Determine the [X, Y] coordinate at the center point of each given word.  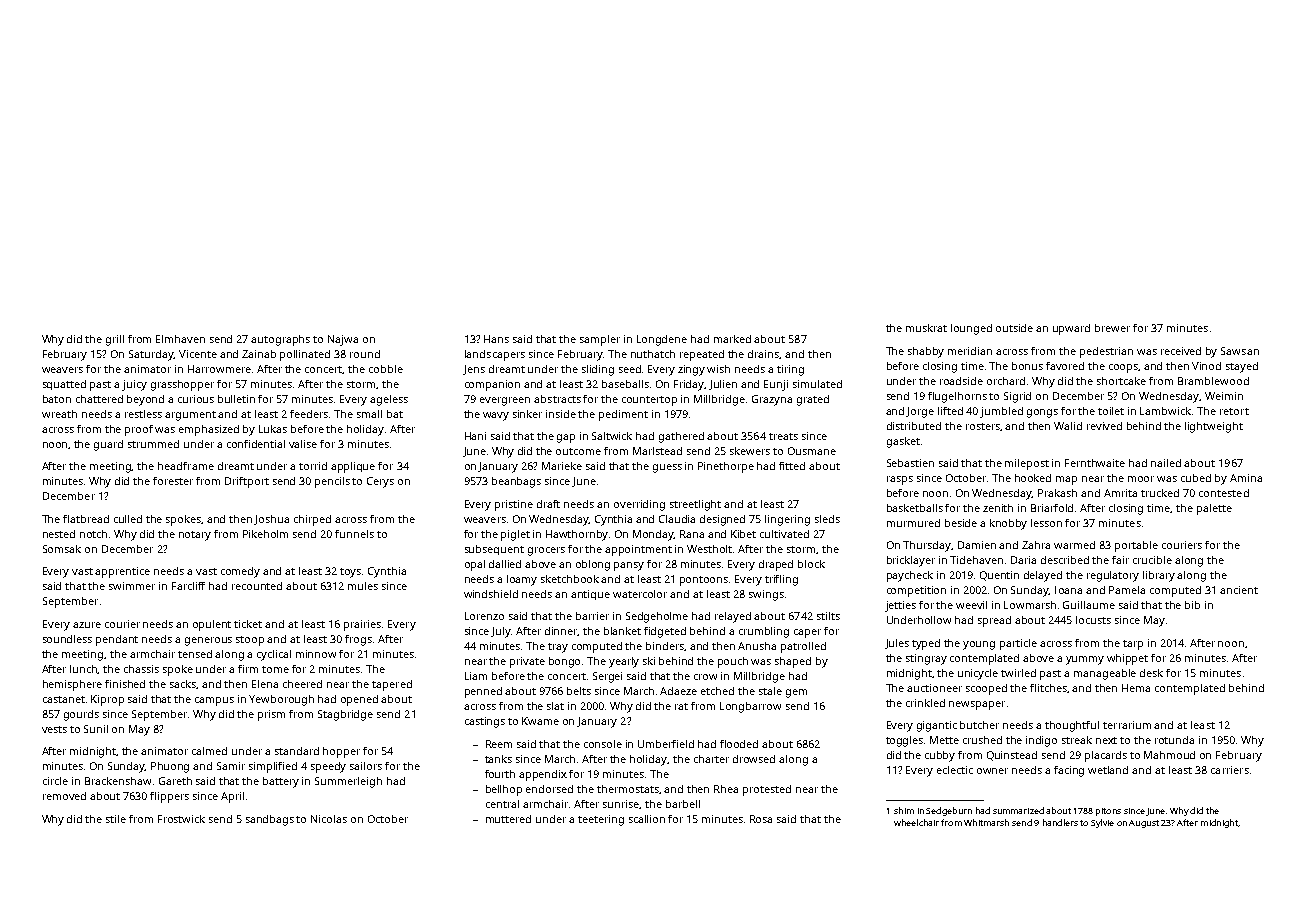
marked [732, 339]
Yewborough [281, 700]
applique [353, 467]
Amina [1246, 478]
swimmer [132, 586]
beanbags [516, 482]
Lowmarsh [1030, 605]
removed [64, 796]
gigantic [937, 726]
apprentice [122, 572]
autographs [280, 340]
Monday [654, 535]
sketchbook [570, 579]
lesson [1046, 523]
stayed [1242, 367]
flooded [739, 744]
